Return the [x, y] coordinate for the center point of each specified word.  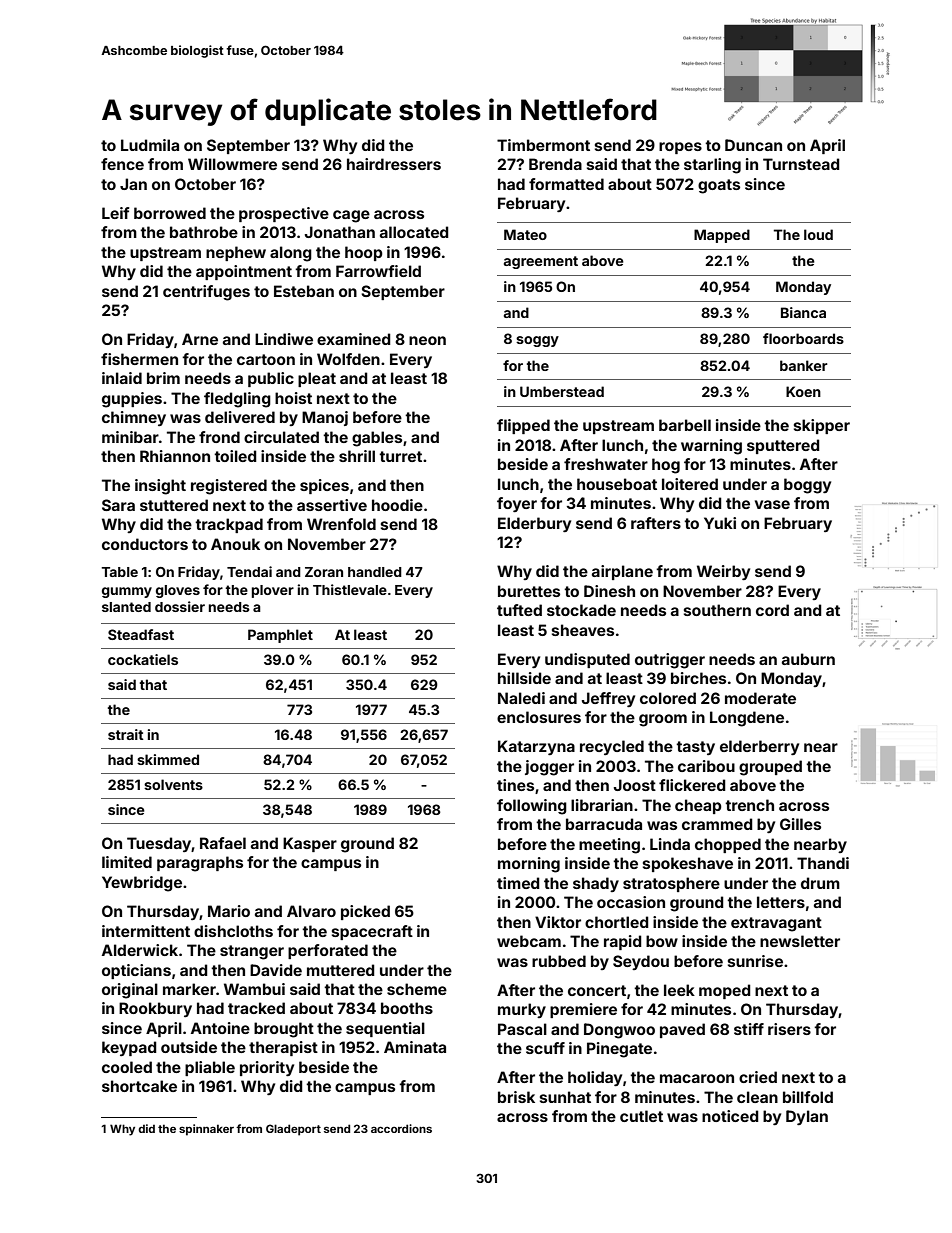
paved [682, 1030]
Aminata [415, 1047]
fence [122, 164]
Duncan [753, 145]
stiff [749, 1029]
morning [529, 865]
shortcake [139, 1086]
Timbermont [543, 145]
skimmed [168, 759]
